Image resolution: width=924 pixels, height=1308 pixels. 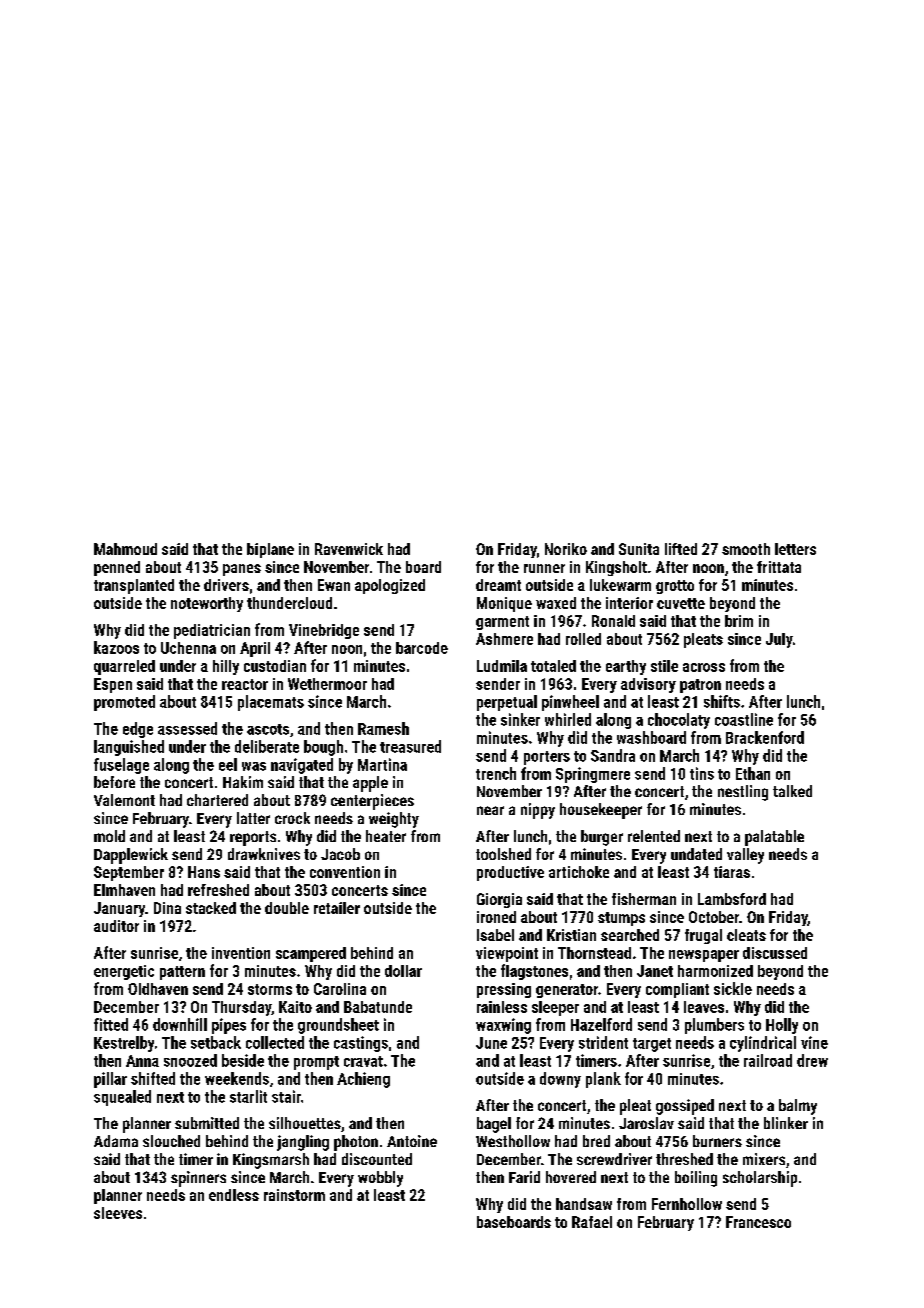 I want to click on Hans, so click(x=204, y=872).
